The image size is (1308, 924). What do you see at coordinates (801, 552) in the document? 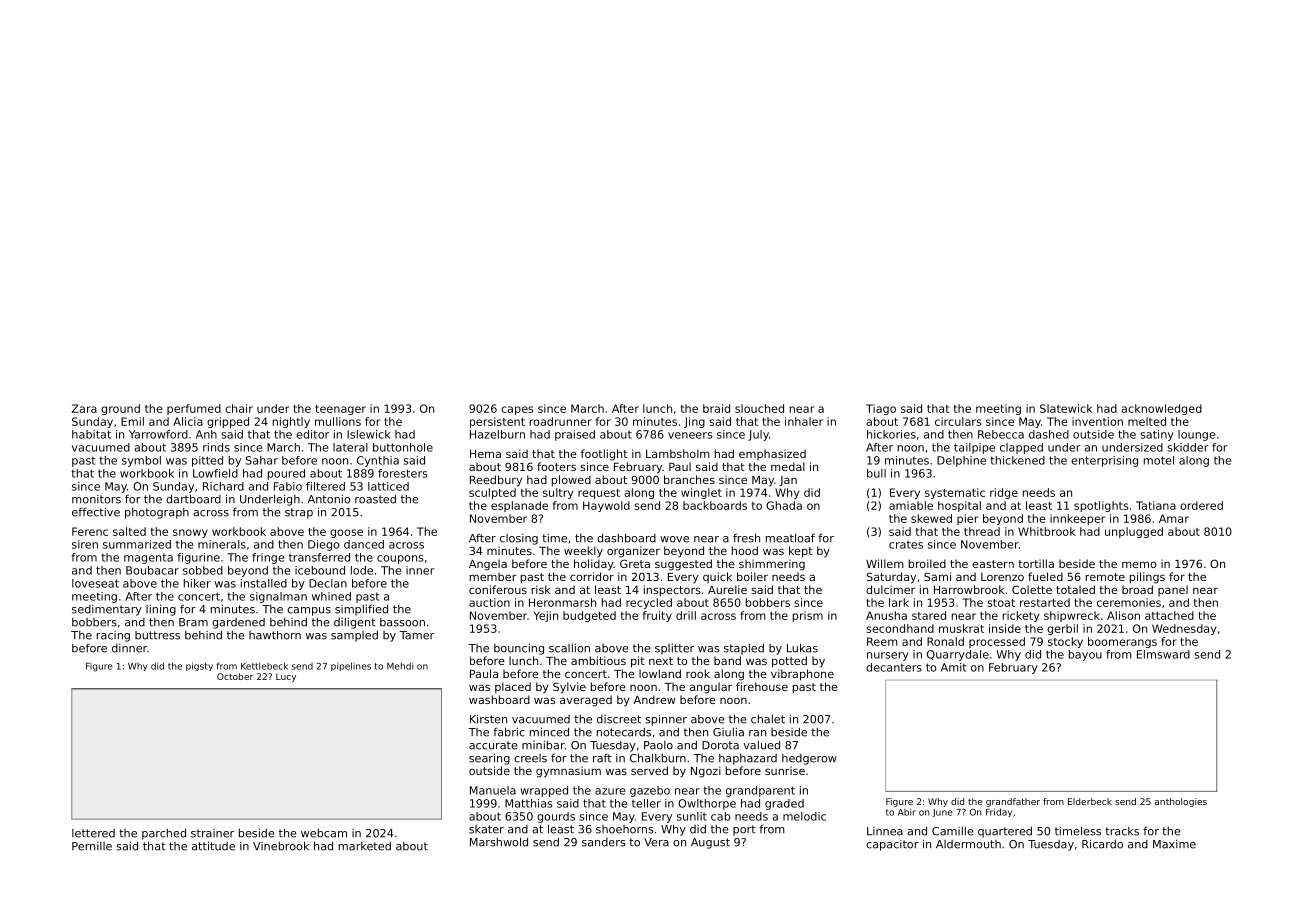
I see `kept` at bounding box center [801, 552].
